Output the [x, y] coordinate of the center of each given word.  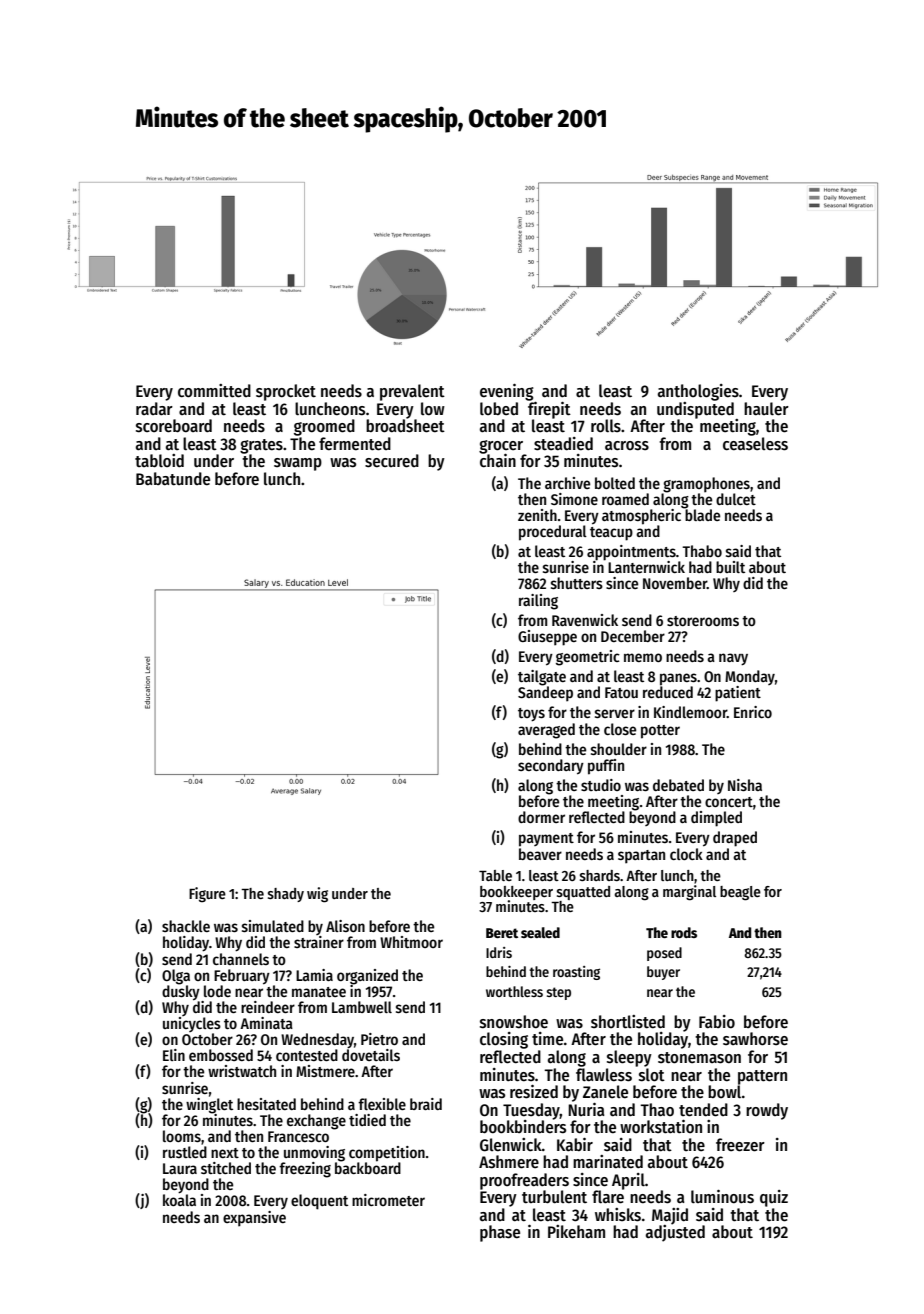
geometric [588, 658]
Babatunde [173, 479]
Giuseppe [547, 638]
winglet [209, 1105]
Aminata [266, 1023]
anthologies [698, 392]
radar [154, 409]
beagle [740, 893]
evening [507, 392]
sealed [540, 932]
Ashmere [509, 1162]
